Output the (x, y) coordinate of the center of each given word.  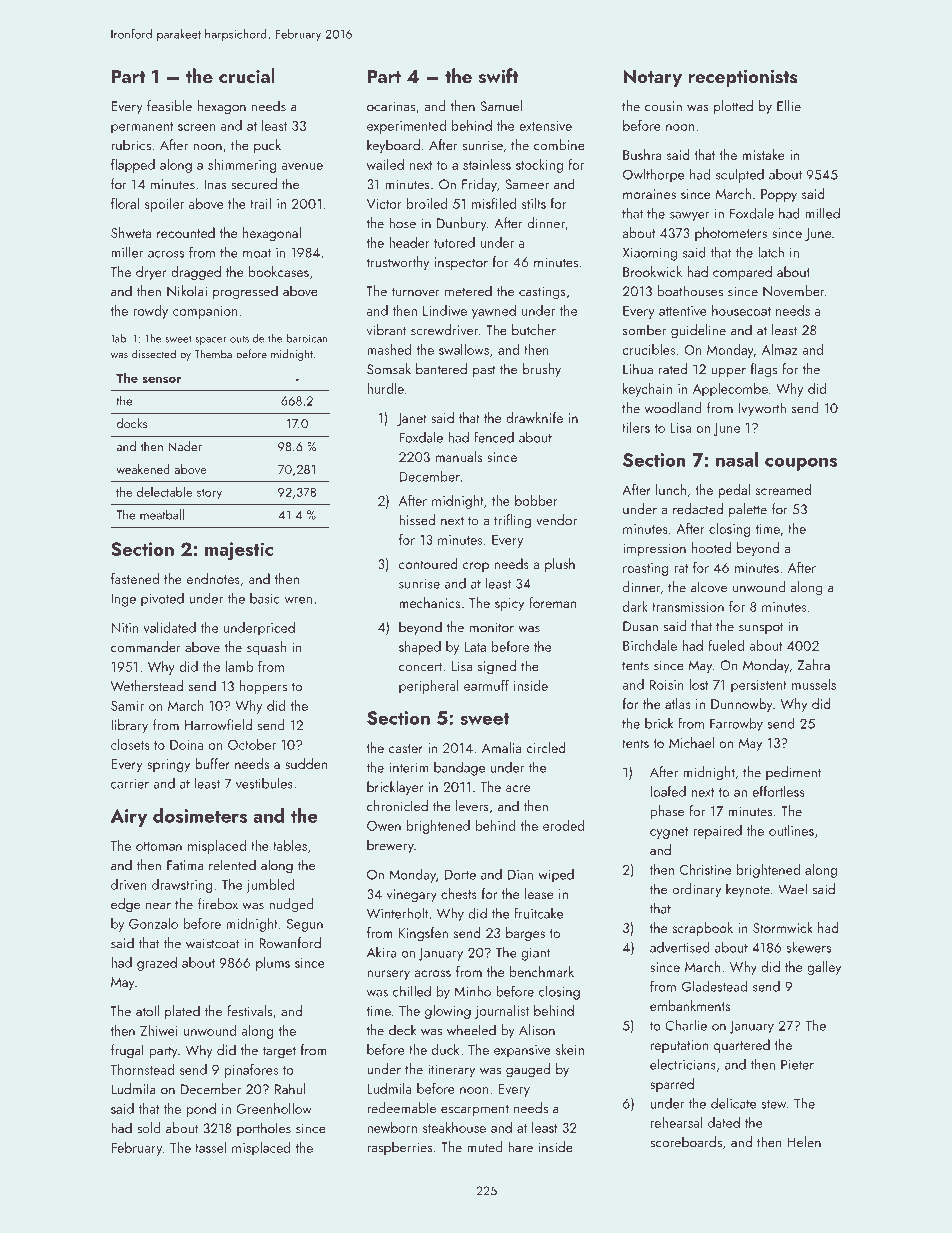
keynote (748, 890)
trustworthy (397, 263)
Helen (804, 1142)
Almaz (780, 349)
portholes (264, 1129)
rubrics (131, 145)
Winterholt (397, 913)
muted (485, 1147)
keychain (647, 390)
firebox (218, 904)
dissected (154, 354)
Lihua (638, 369)
